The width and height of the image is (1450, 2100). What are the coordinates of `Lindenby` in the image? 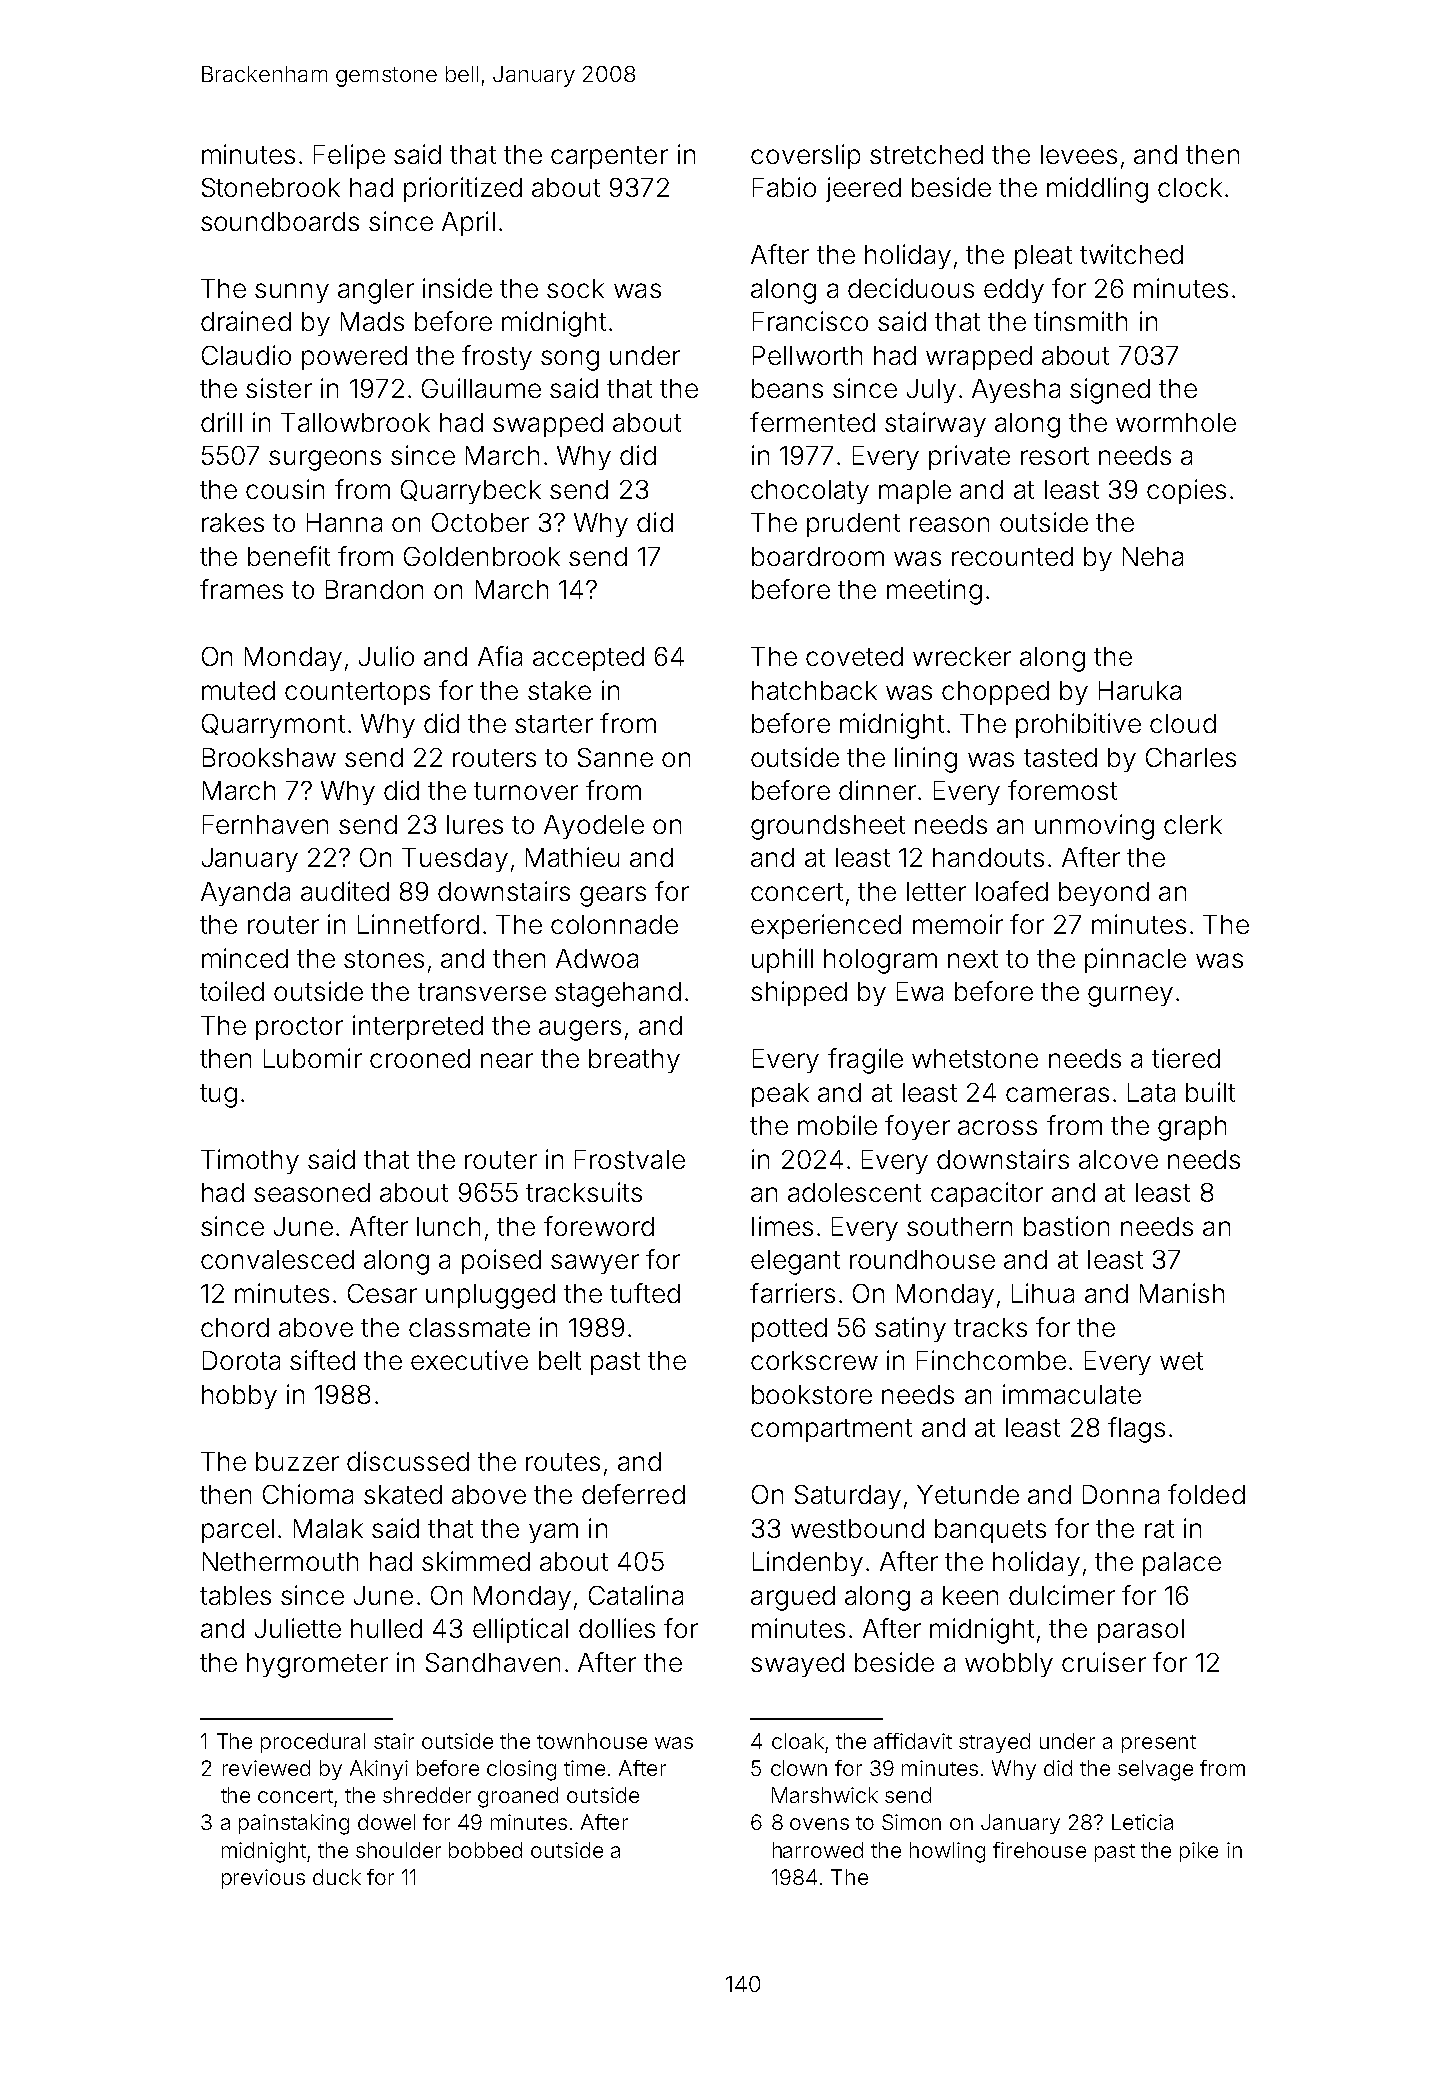 It's located at (808, 1563).
